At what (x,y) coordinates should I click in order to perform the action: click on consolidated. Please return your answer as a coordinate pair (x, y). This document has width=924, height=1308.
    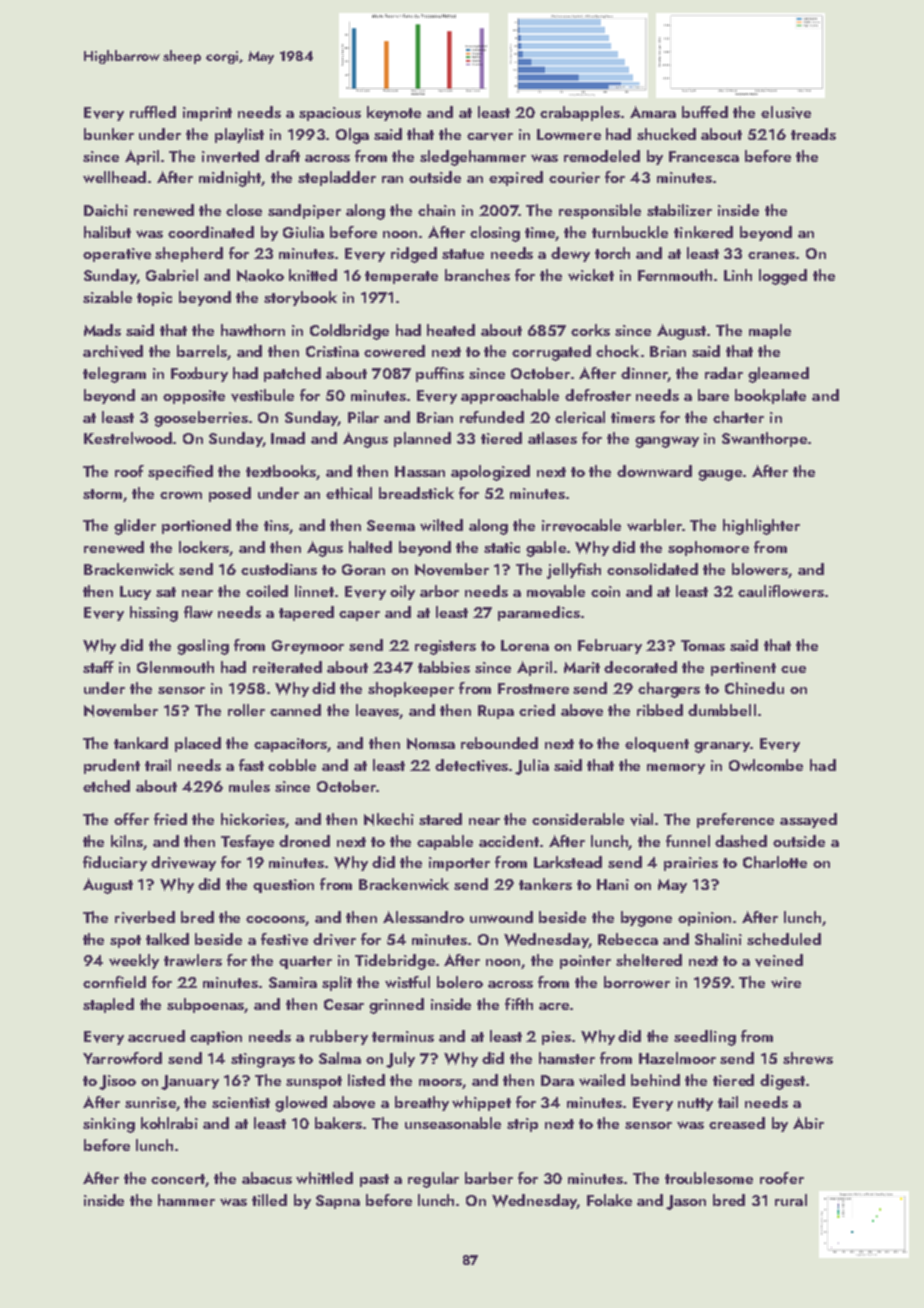
    Looking at the image, I should click on (652, 569).
